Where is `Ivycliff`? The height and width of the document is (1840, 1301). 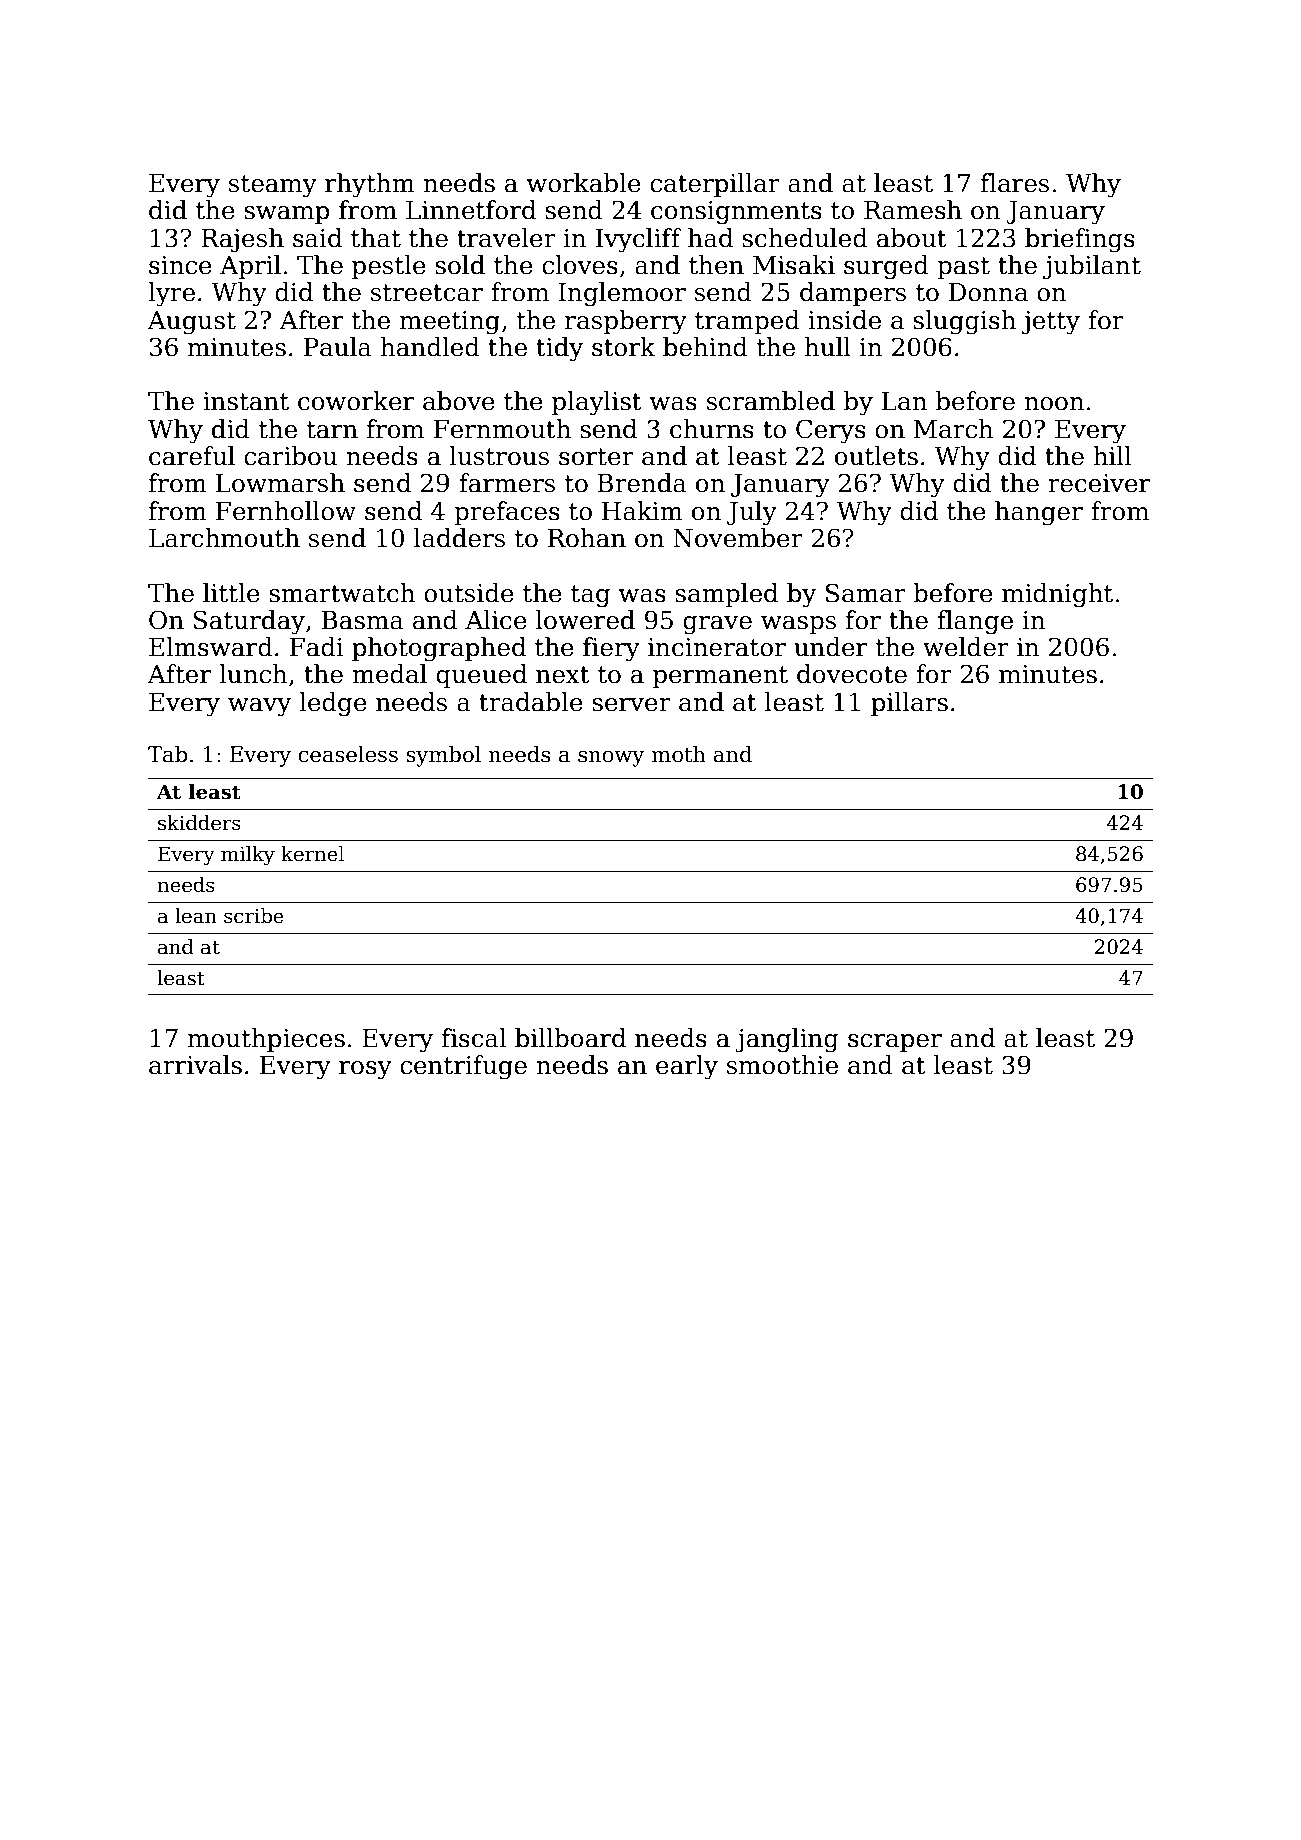 Ivycliff is located at coordinates (639, 240).
